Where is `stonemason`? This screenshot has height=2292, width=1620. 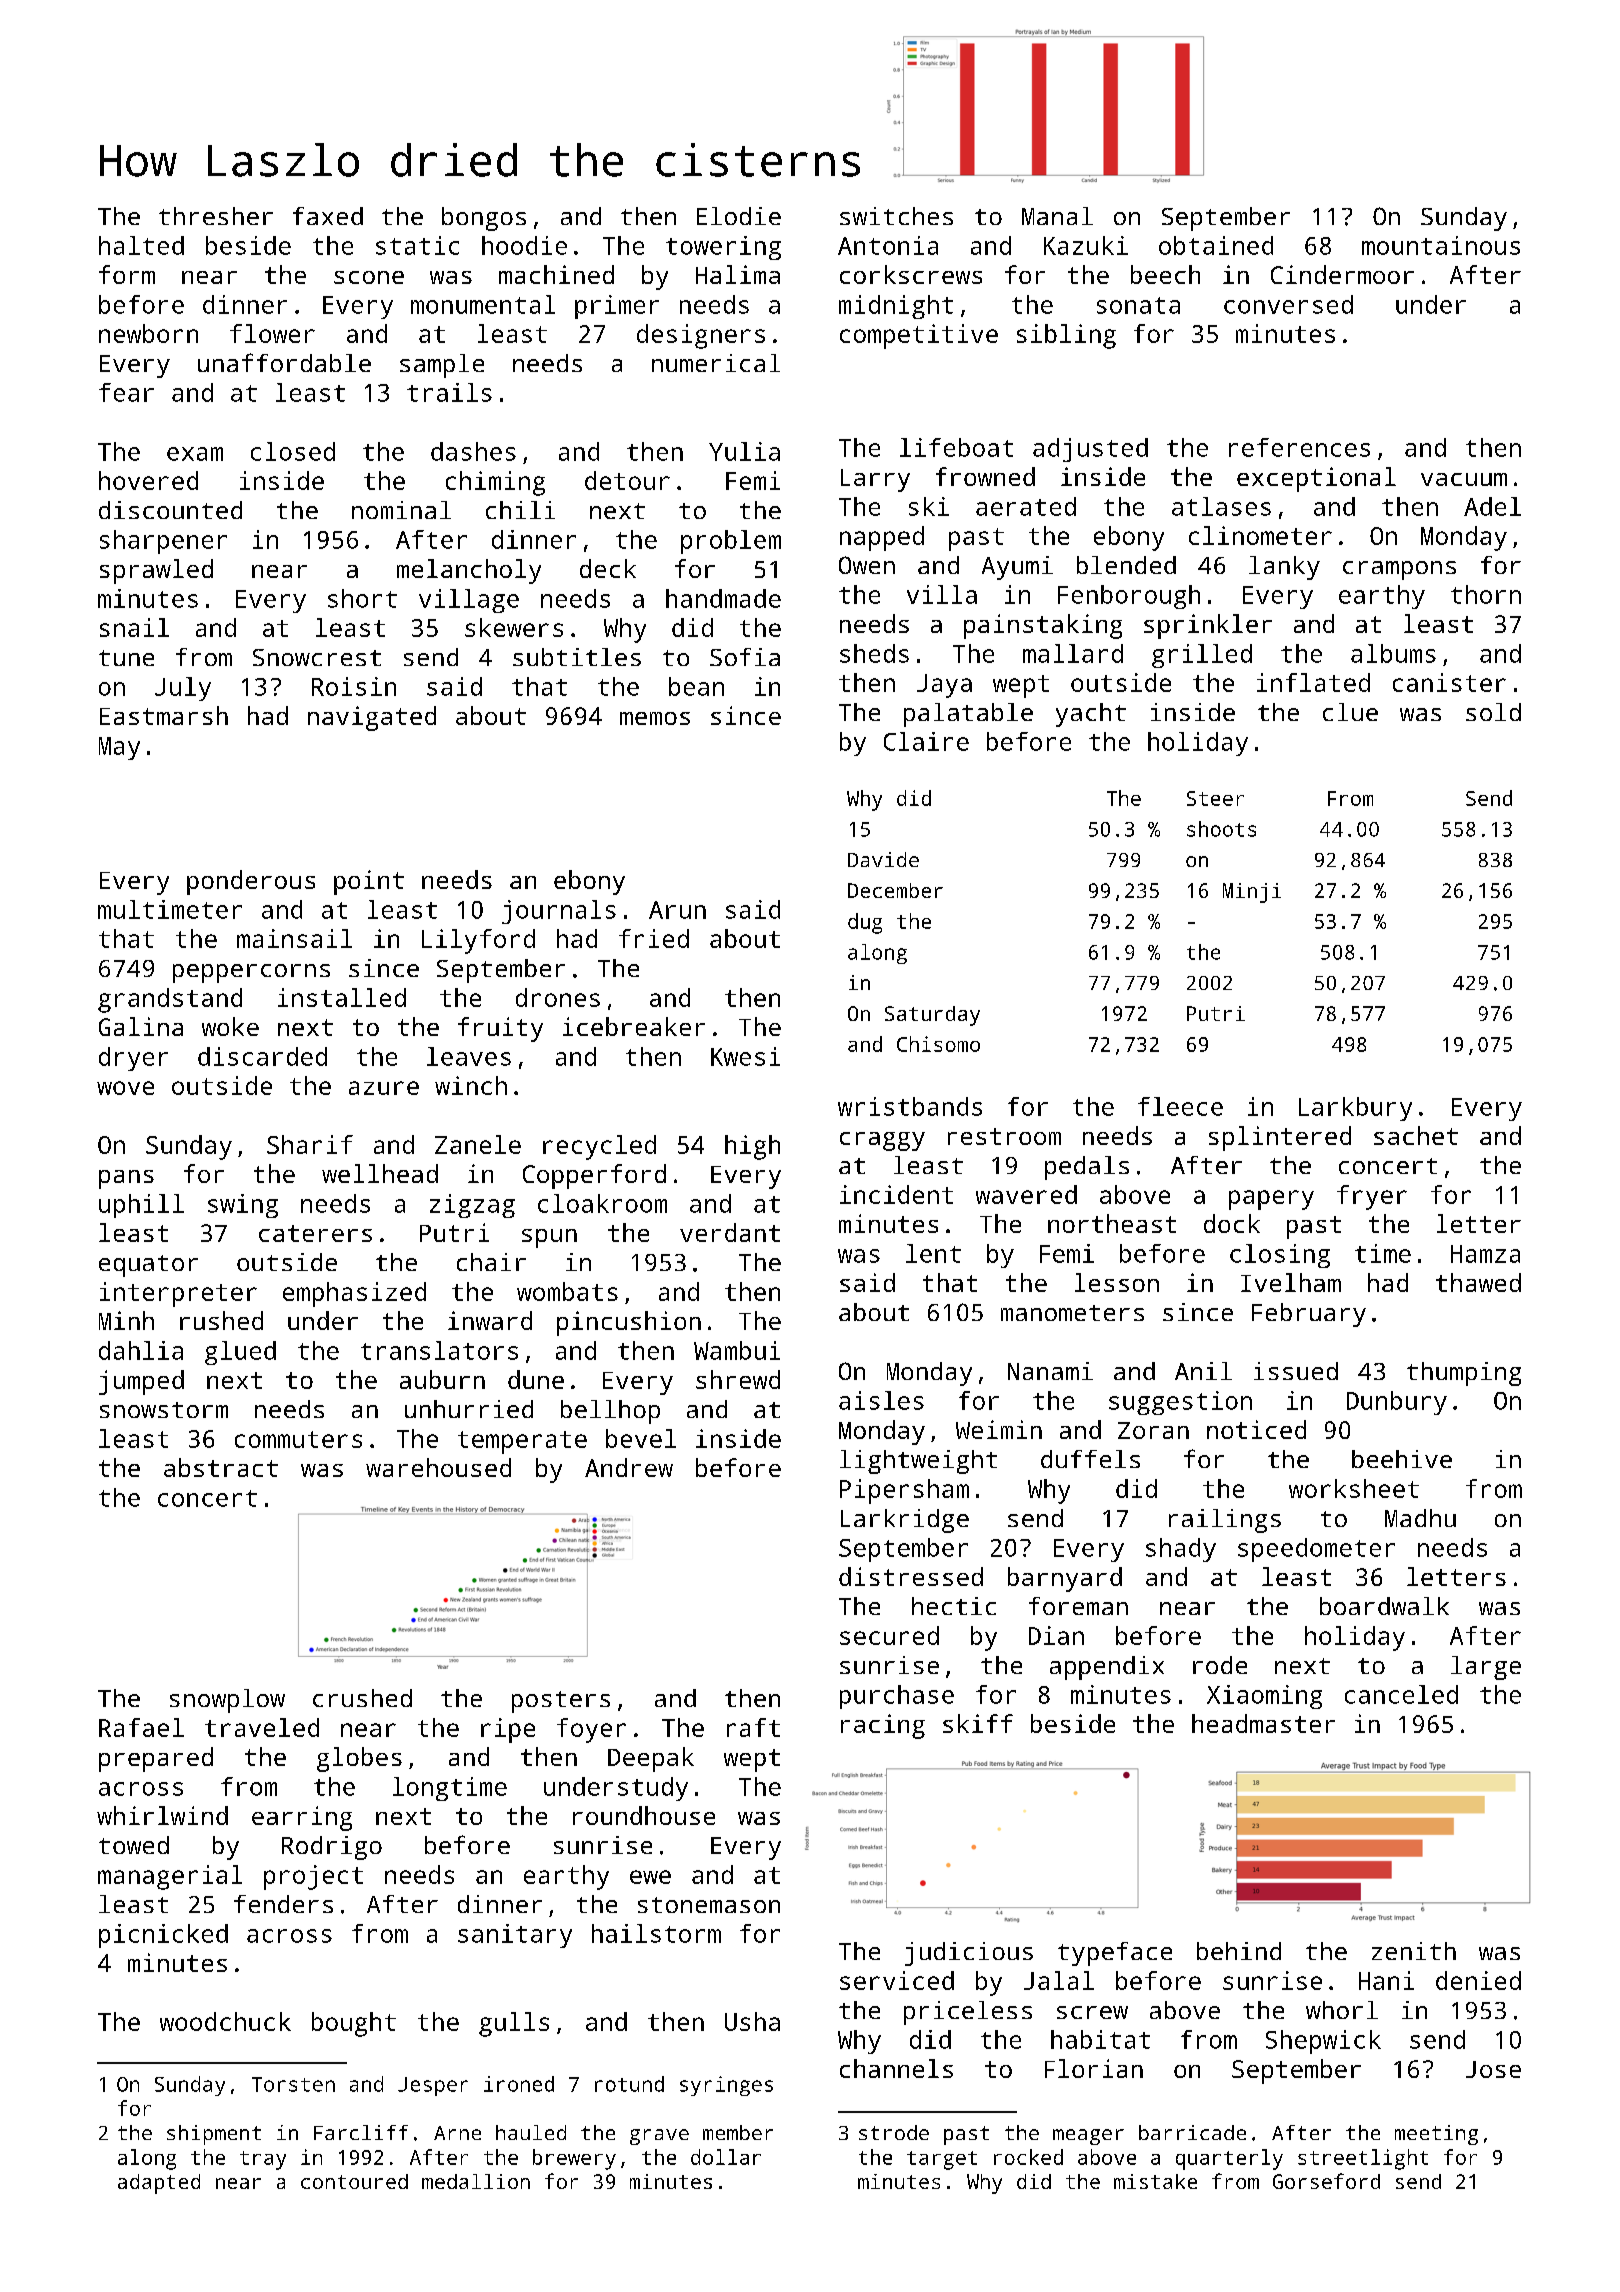
stonemason is located at coordinates (709, 1905).
